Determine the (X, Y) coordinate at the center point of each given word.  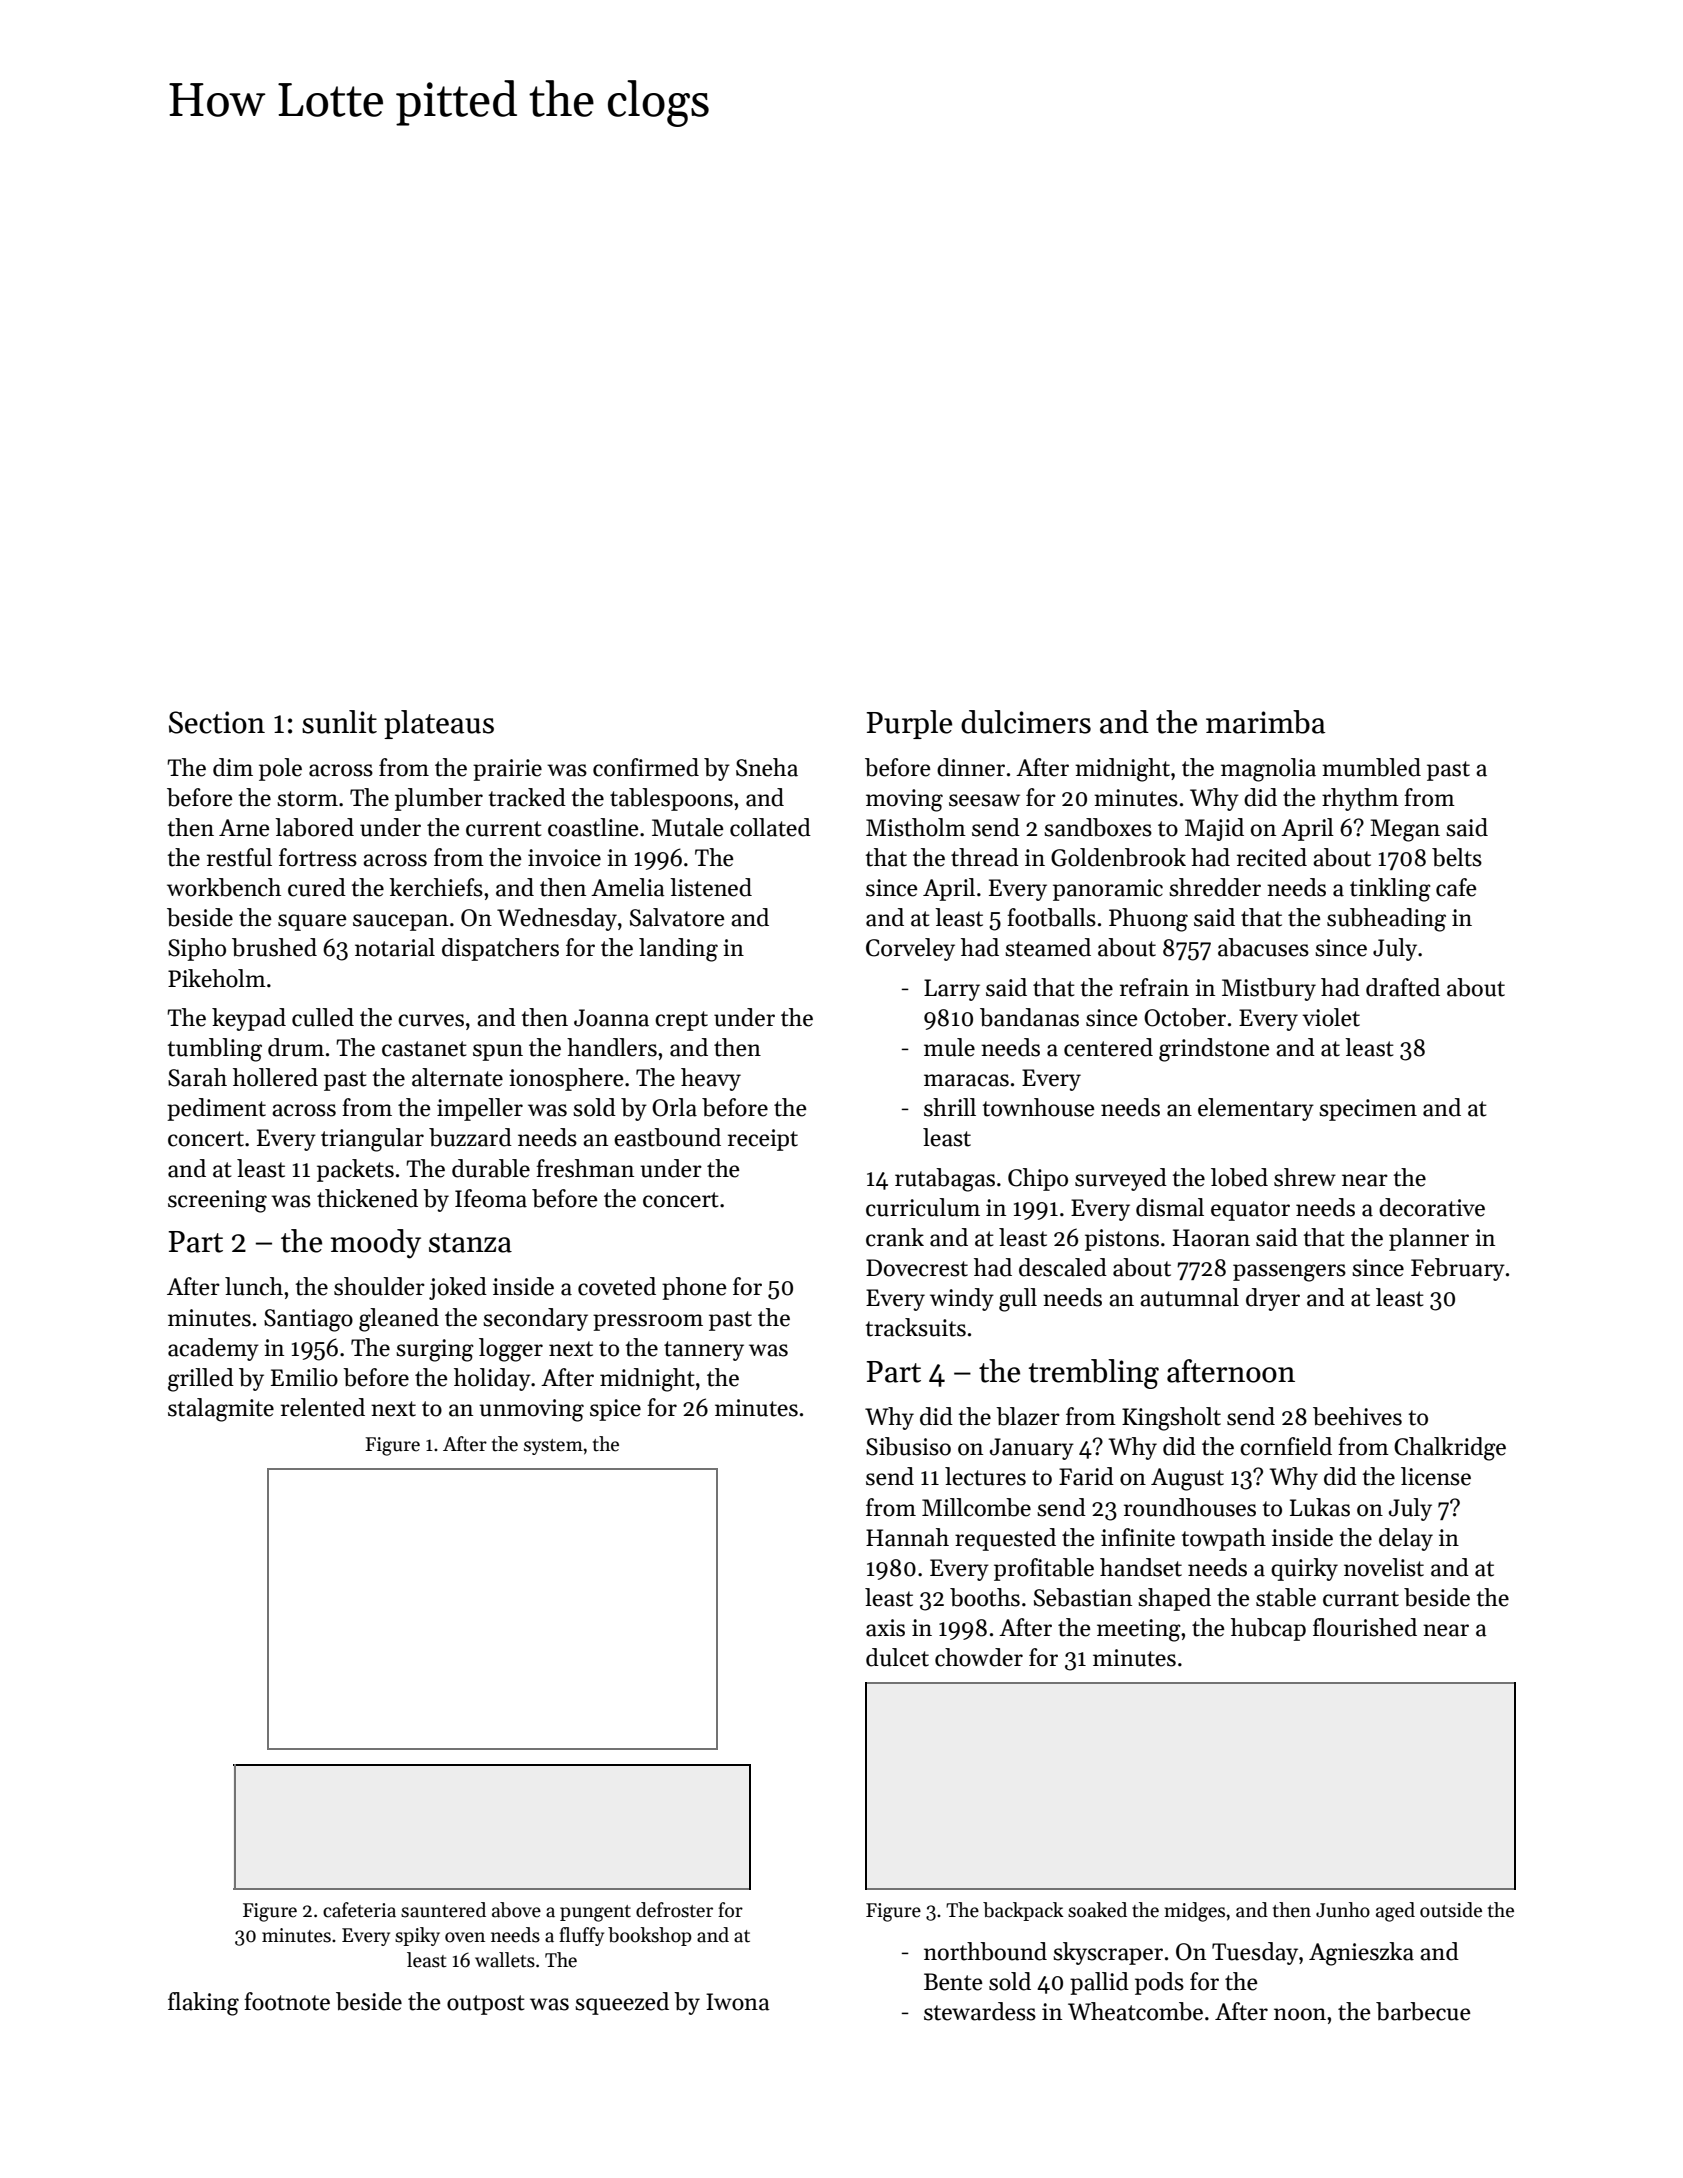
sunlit (339, 722)
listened (711, 887)
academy (213, 1349)
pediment (216, 1109)
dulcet (897, 1657)
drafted (1403, 987)
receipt (763, 1140)
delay (1406, 1539)
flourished (1365, 1627)
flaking (203, 2004)
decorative (1432, 1207)
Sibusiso (908, 1446)
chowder (979, 1657)
